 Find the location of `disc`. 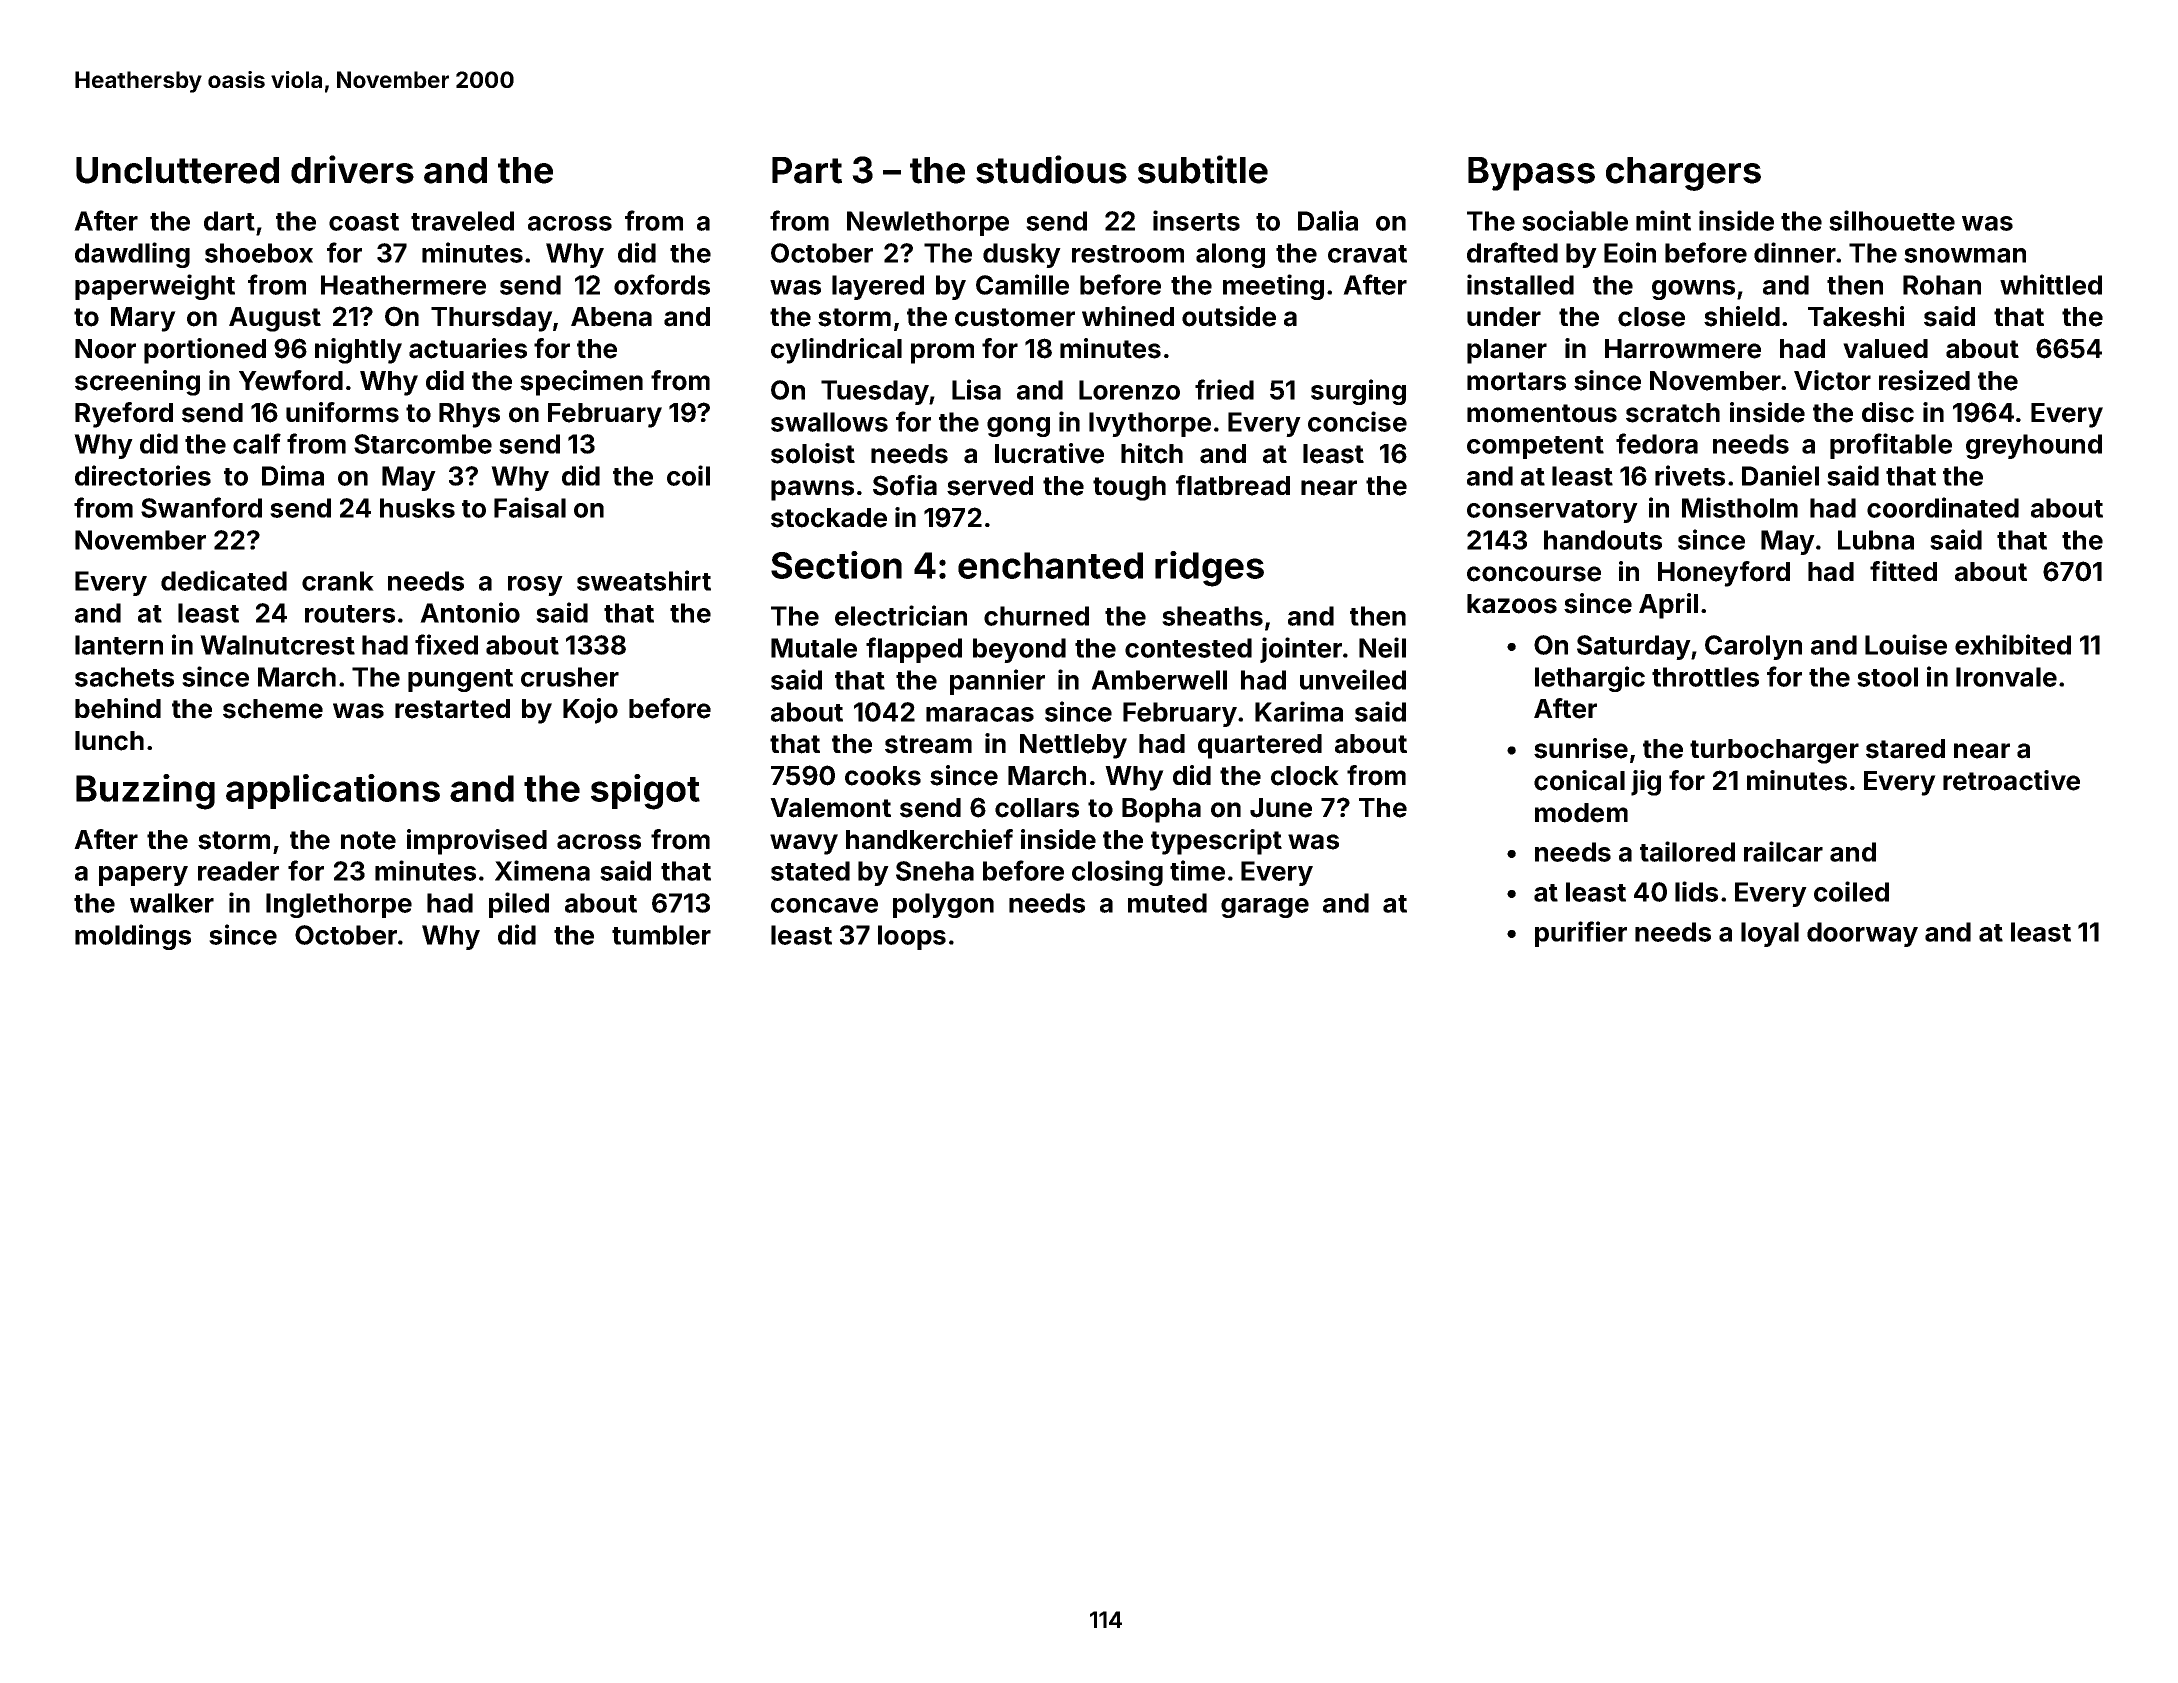

disc is located at coordinates (1888, 412).
